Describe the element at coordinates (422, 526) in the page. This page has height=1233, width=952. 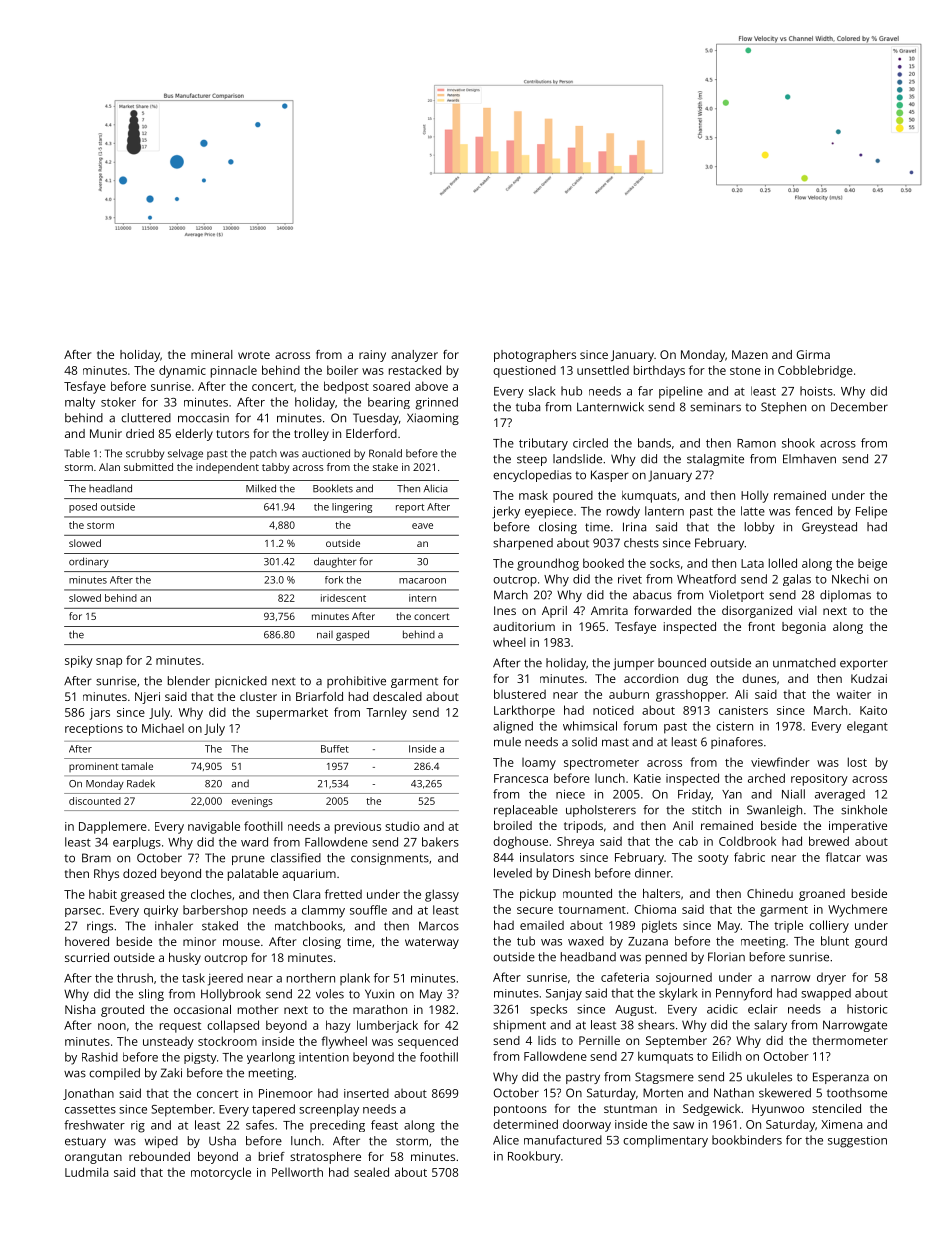
I see `eave` at that location.
